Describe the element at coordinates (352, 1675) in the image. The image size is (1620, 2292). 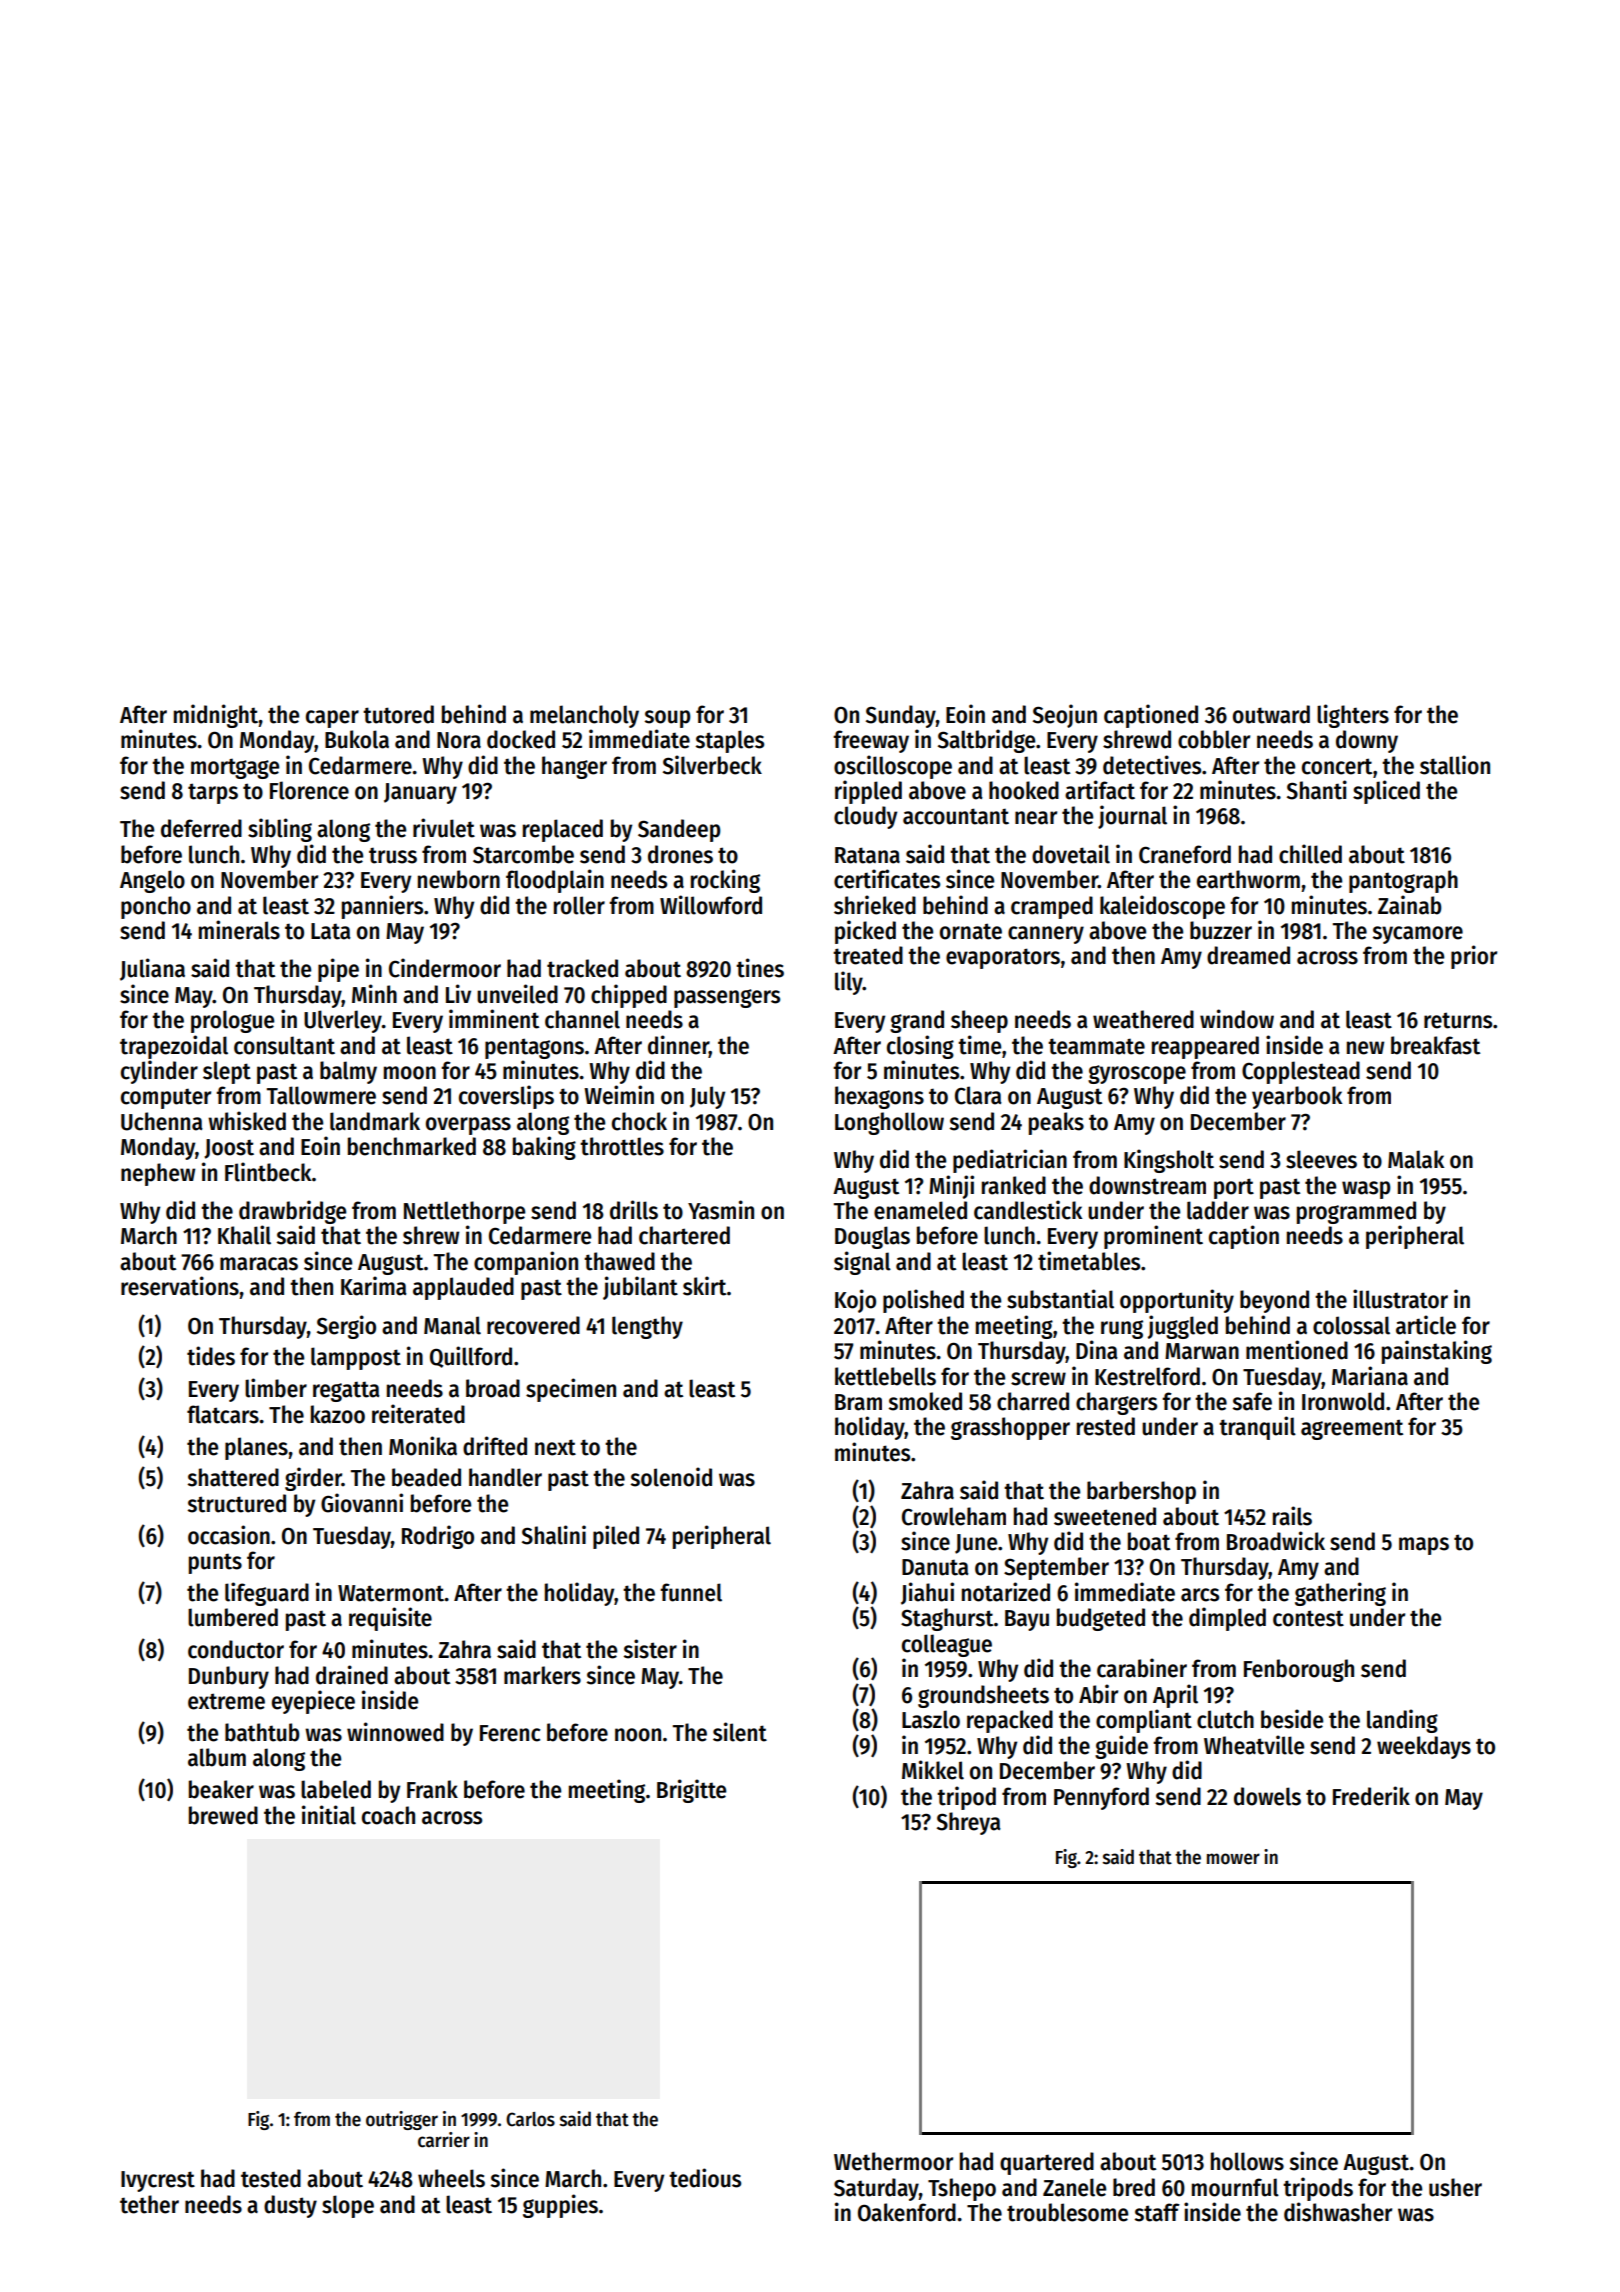
I see `drained` at that location.
